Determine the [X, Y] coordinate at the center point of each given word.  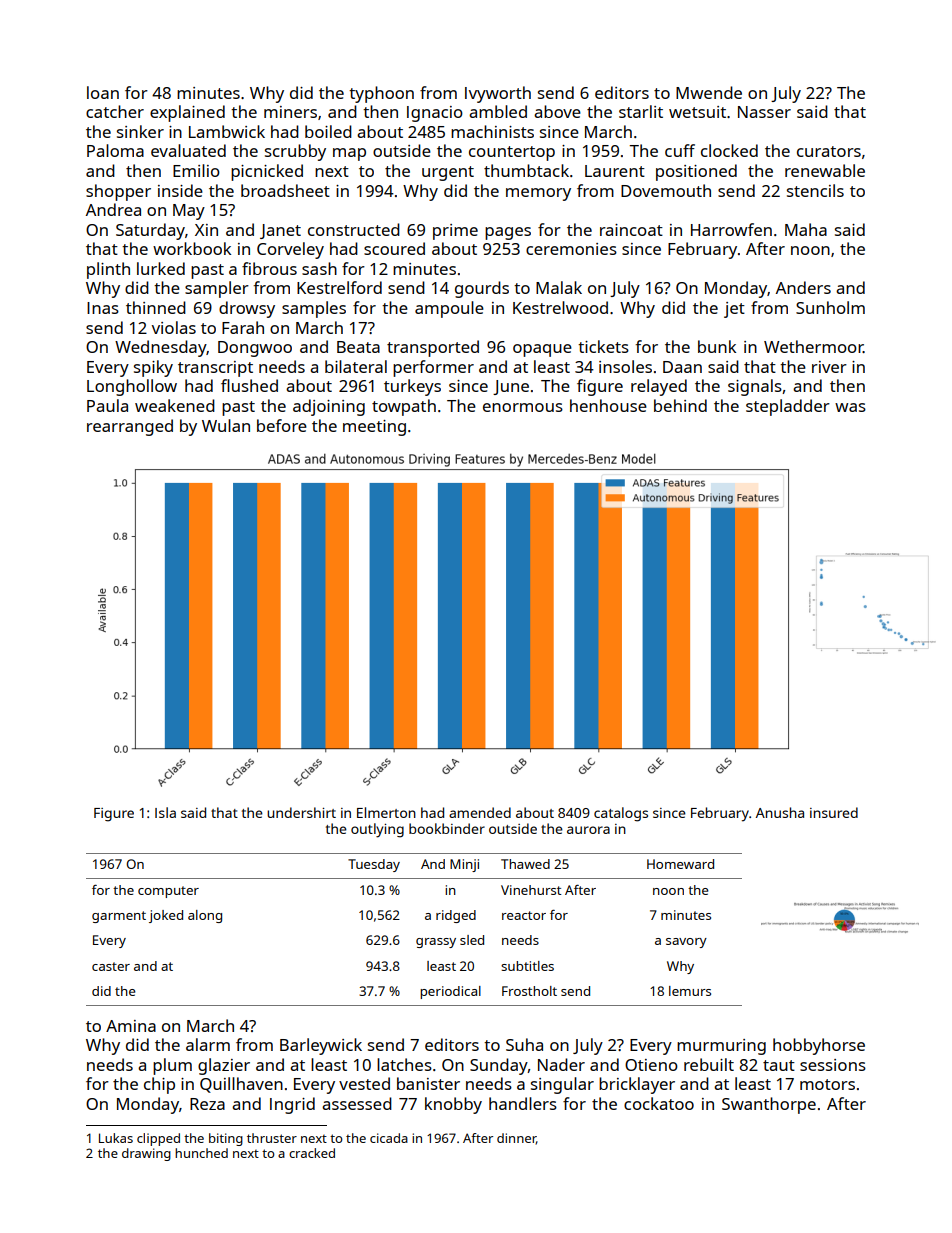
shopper [118, 192]
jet [734, 310]
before [282, 425]
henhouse [608, 405]
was [850, 407]
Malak [559, 287]
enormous [523, 407]
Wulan [226, 425]
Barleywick [321, 1046]
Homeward [680, 864]
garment [119, 917]
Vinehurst [531, 890]
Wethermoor [813, 346]
